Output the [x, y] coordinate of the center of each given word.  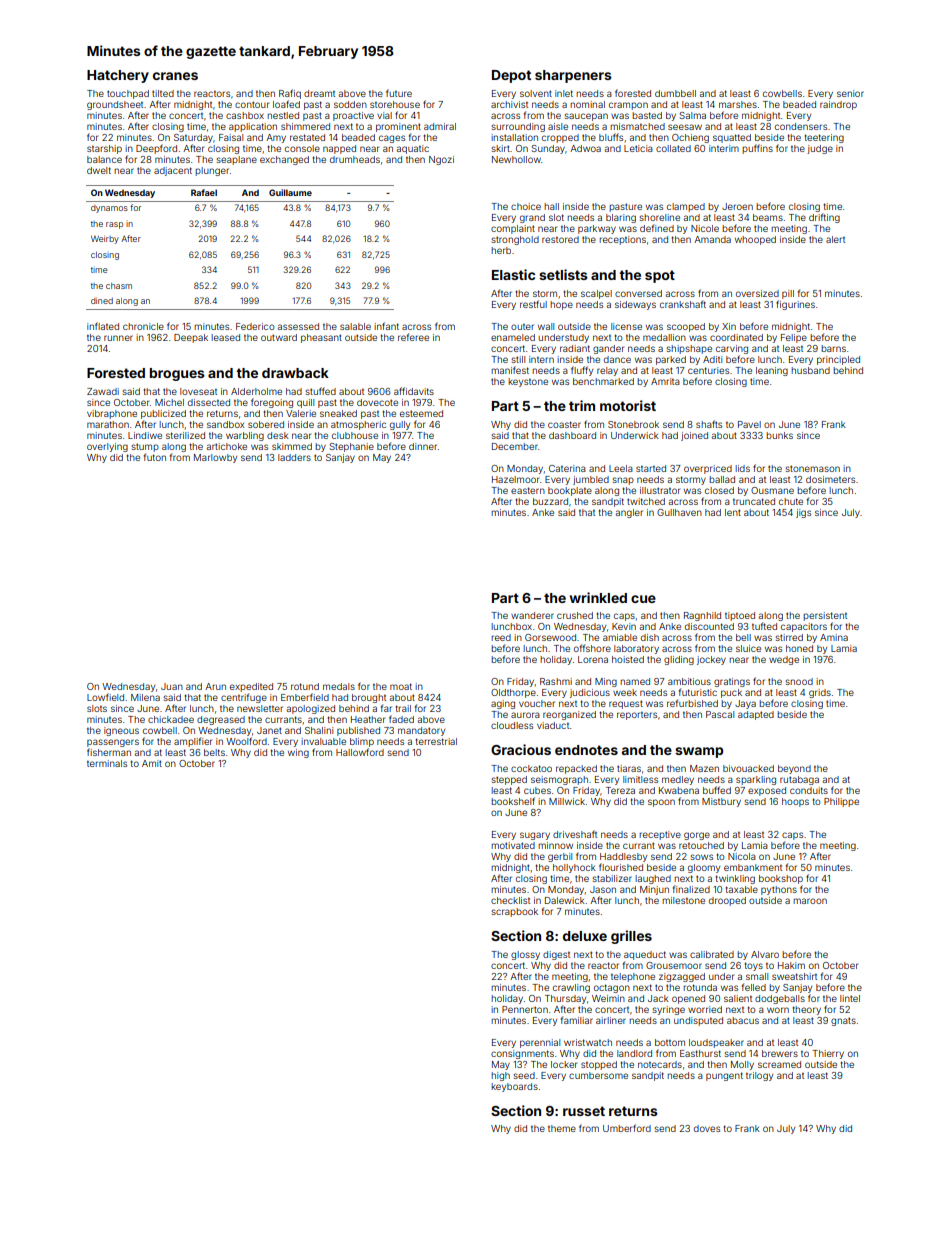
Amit [152, 763]
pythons [779, 890]
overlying [107, 447]
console [302, 148]
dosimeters [830, 479]
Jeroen [737, 206]
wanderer [532, 615]
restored [560, 239]
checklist [510, 900]
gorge [697, 836]
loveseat [198, 391]
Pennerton [525, 1009]
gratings [732, 682]
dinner [423, 446]
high [500, 1076]
